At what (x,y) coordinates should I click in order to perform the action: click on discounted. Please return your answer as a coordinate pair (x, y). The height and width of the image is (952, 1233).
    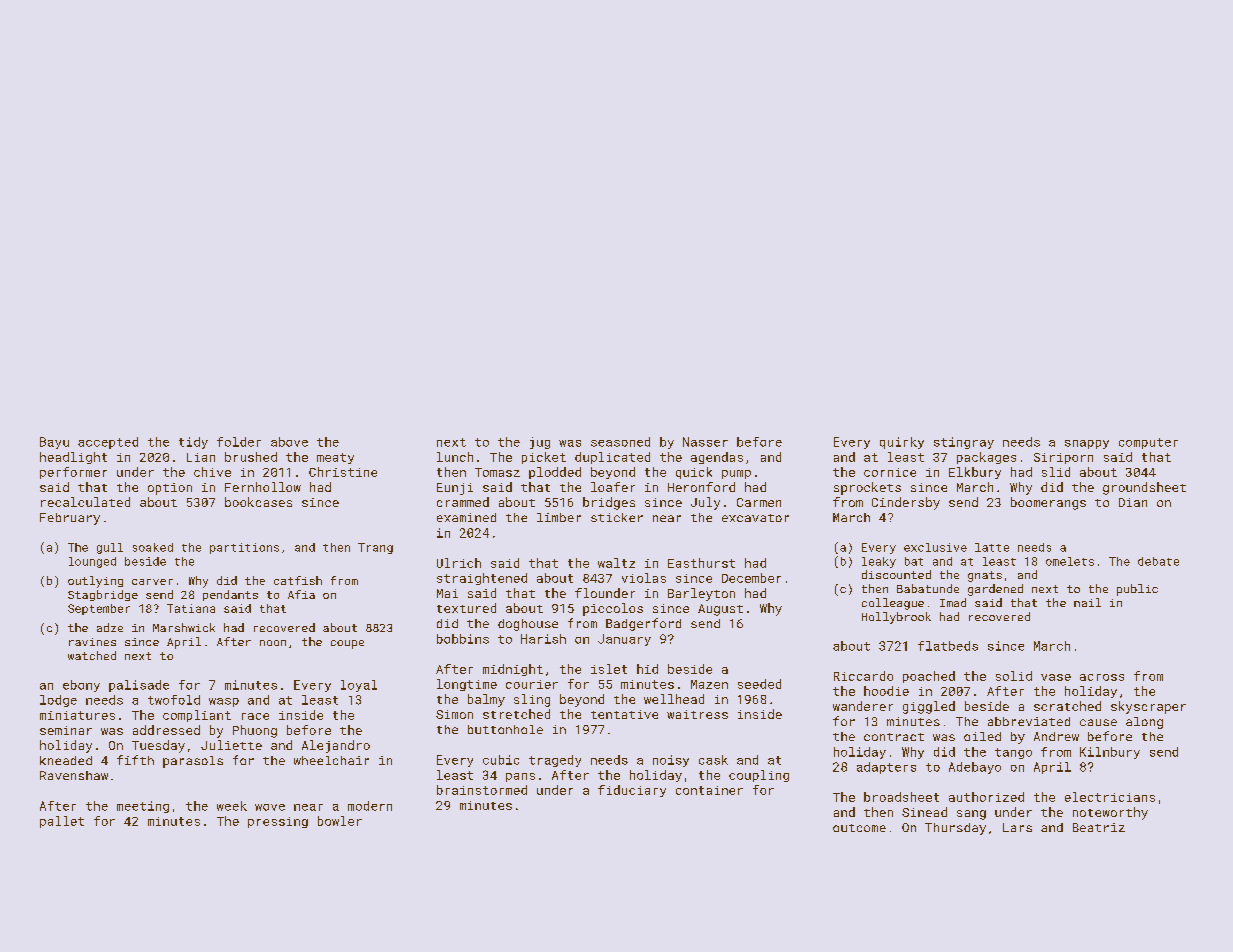
    Looking at the image, I should click on (896, 574).
